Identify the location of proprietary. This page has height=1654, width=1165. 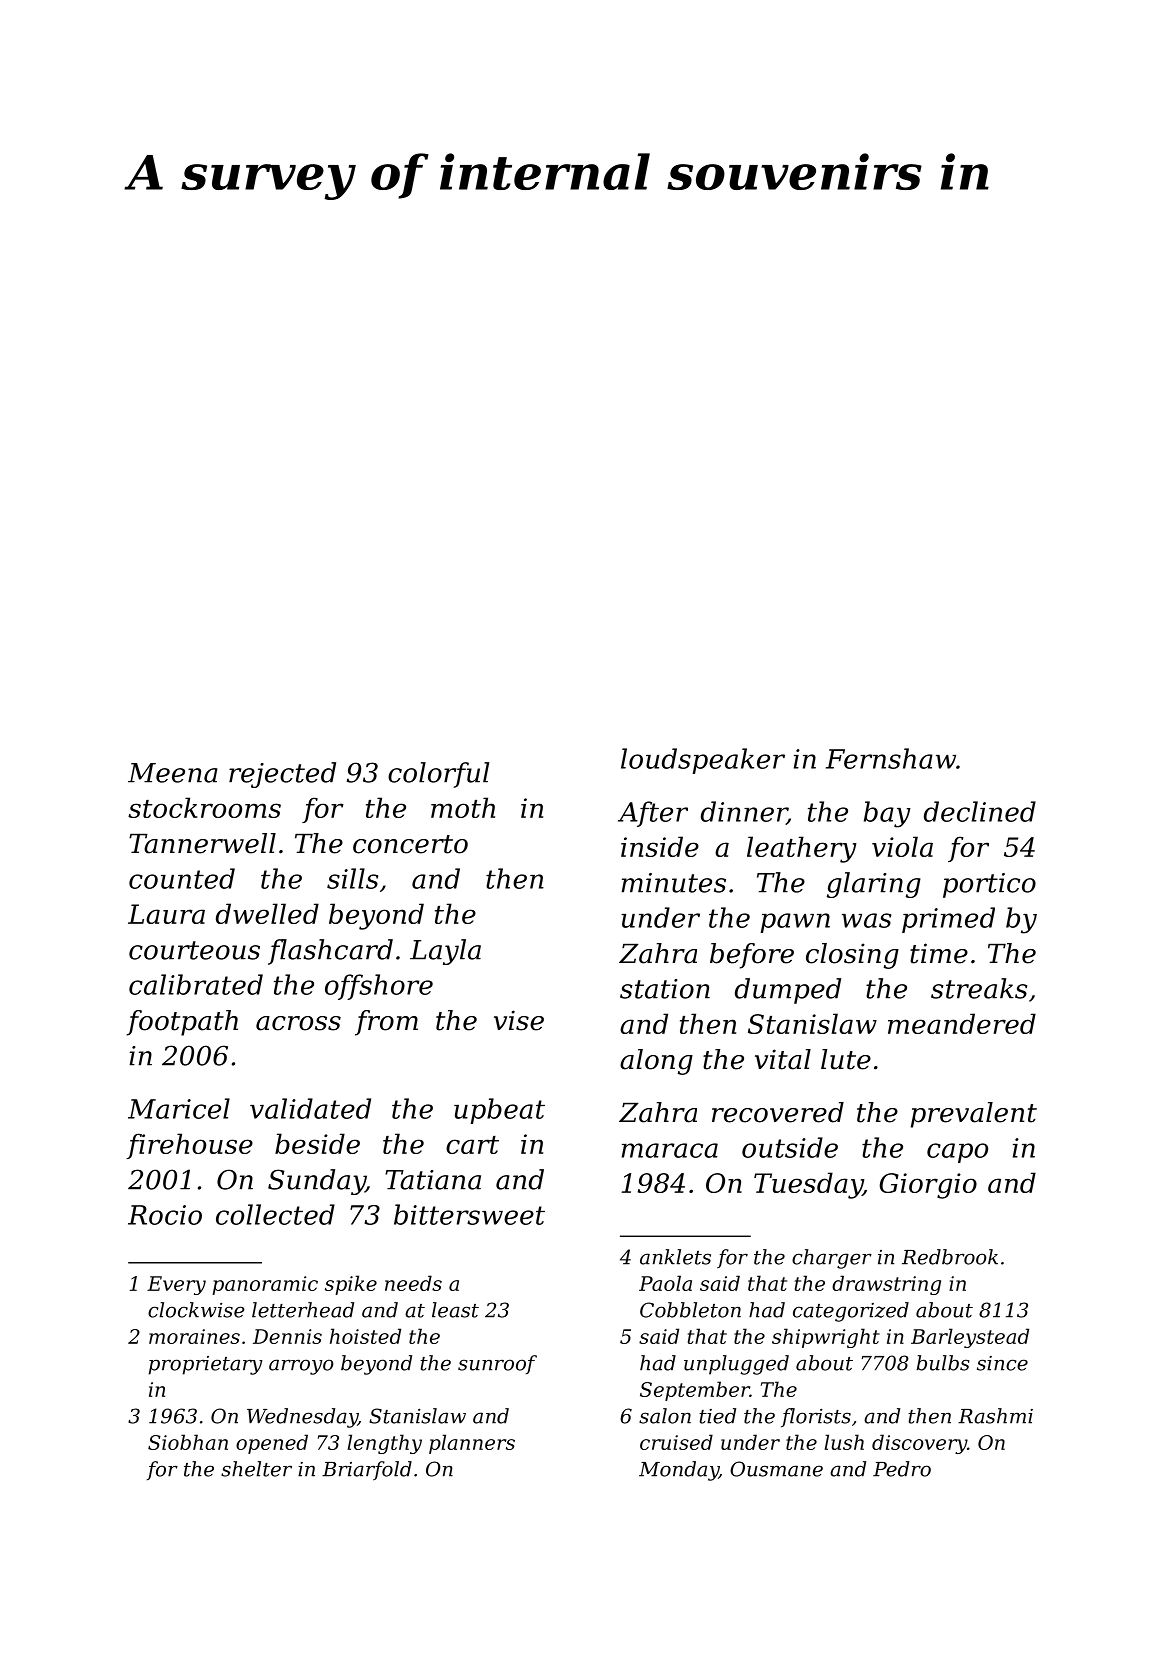
(206, 1365).
